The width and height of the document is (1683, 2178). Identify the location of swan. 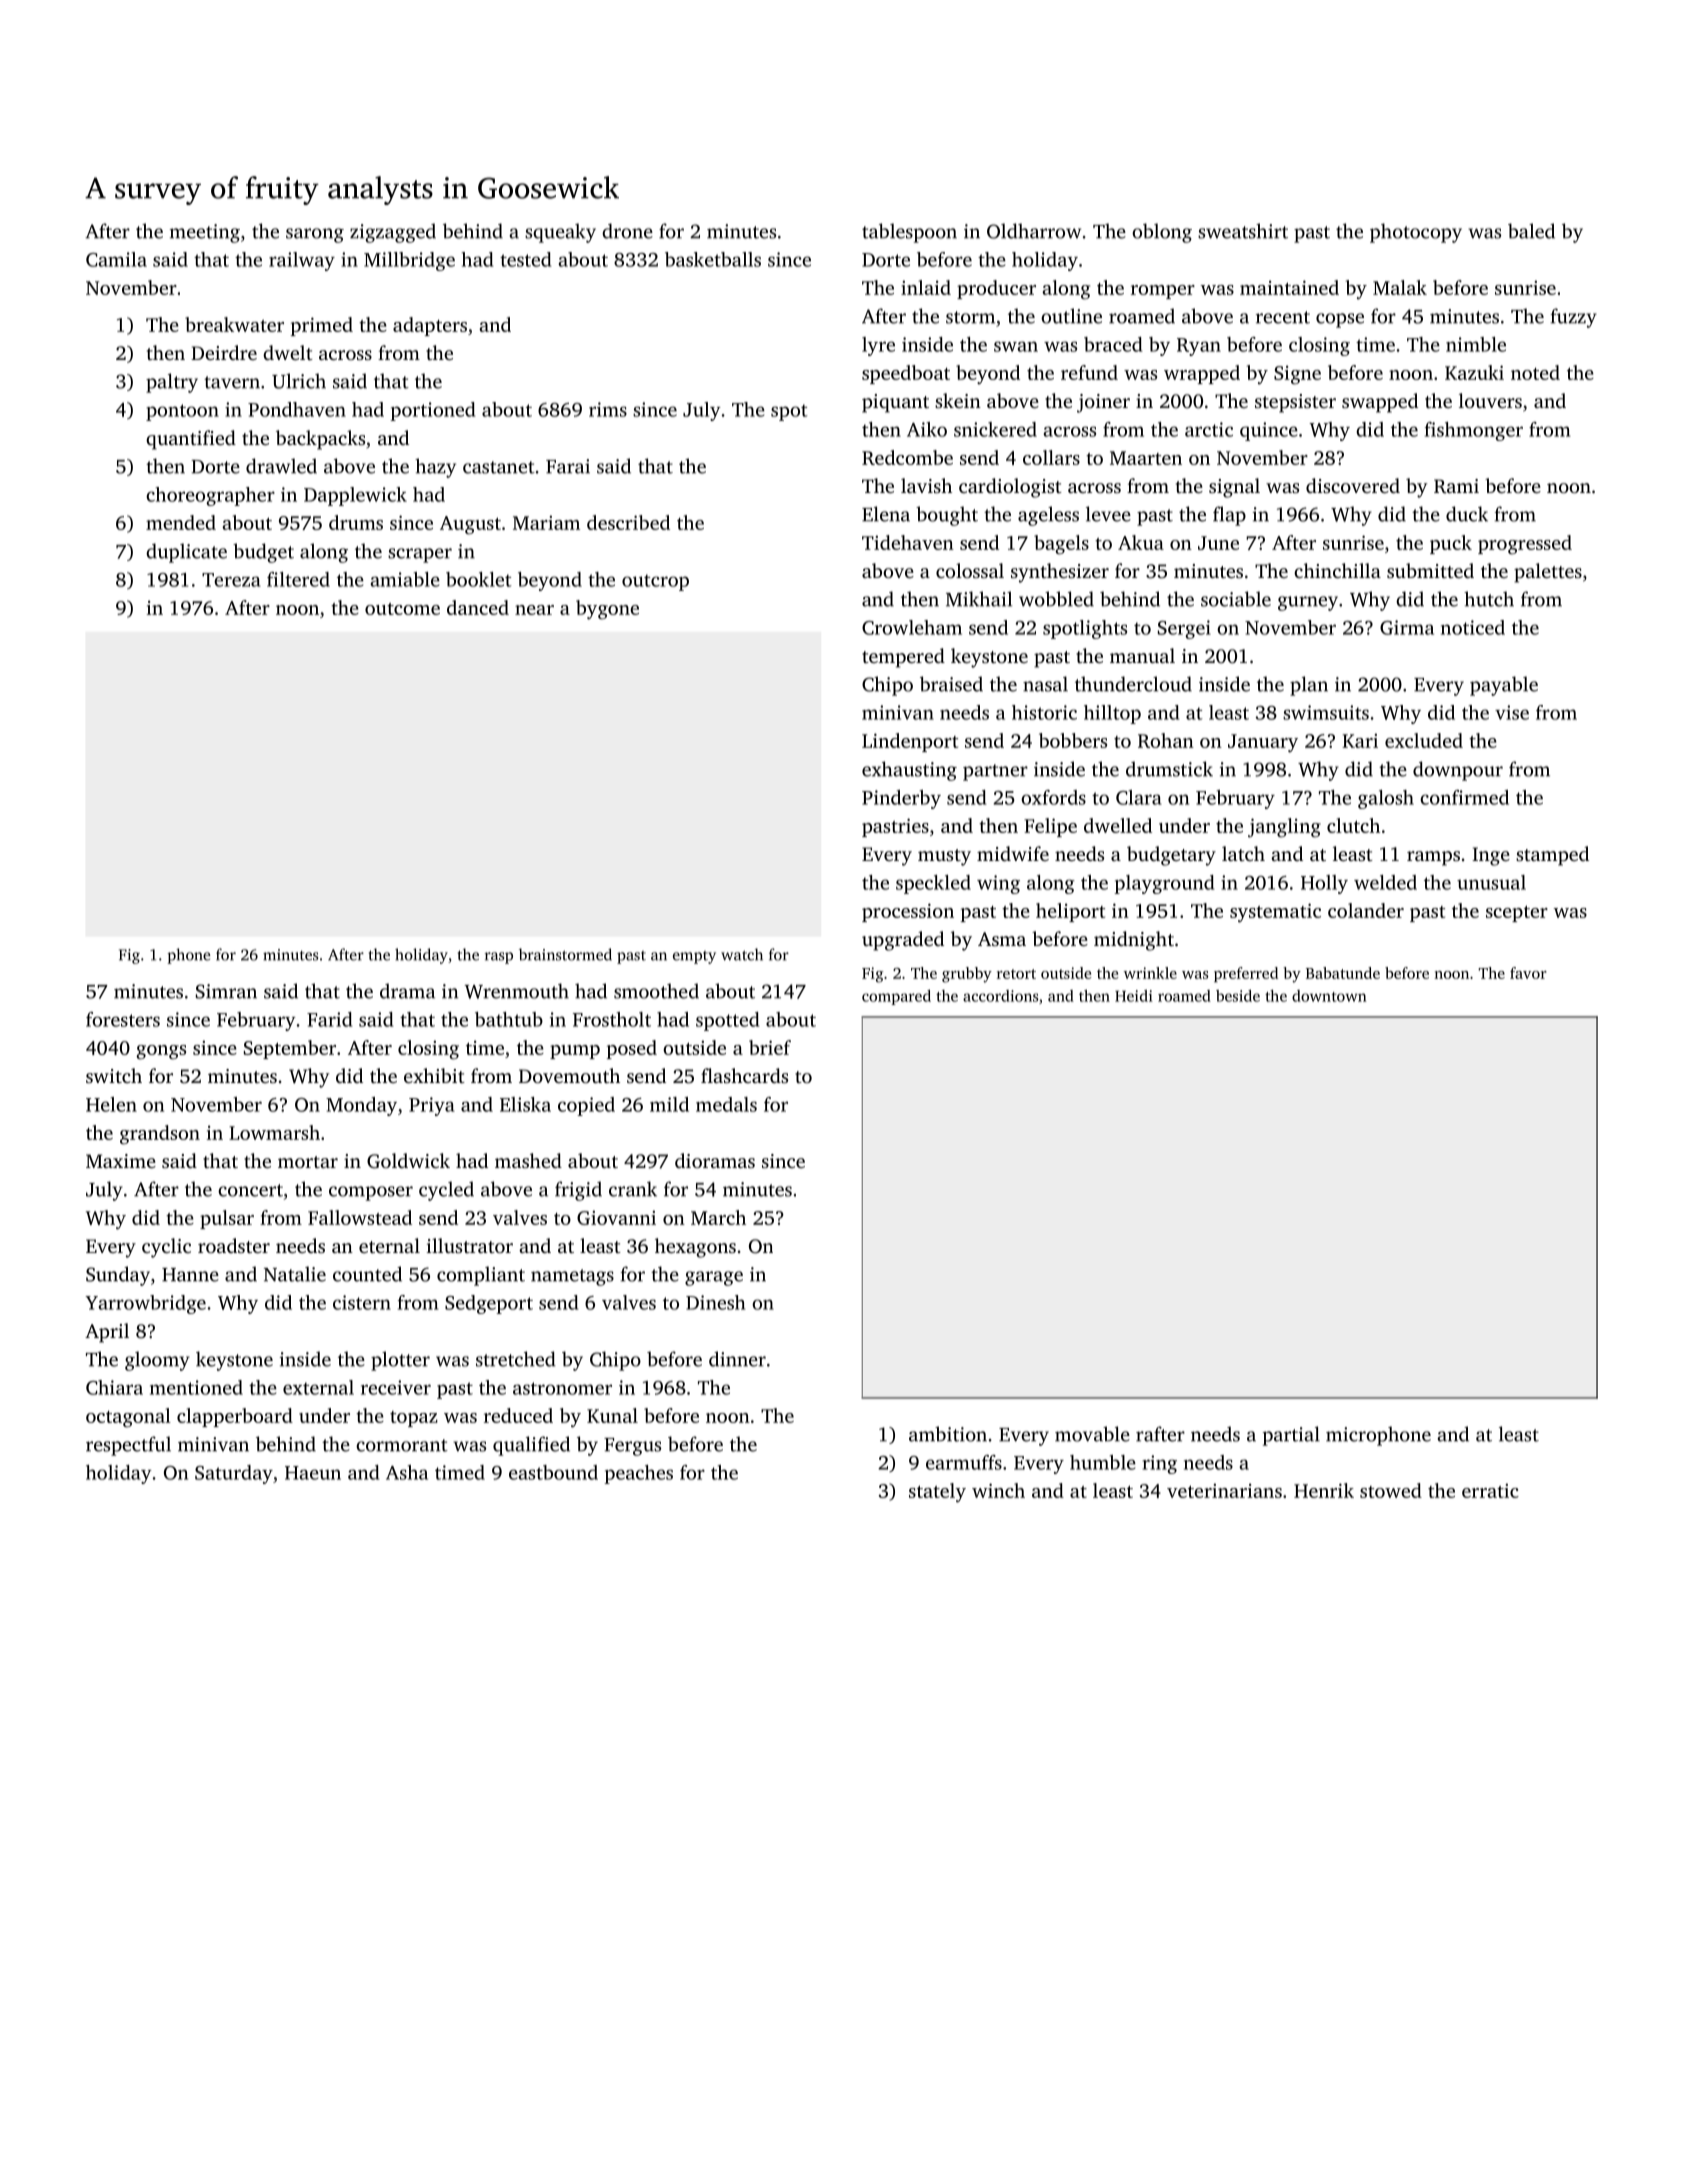
(1016, 346).
